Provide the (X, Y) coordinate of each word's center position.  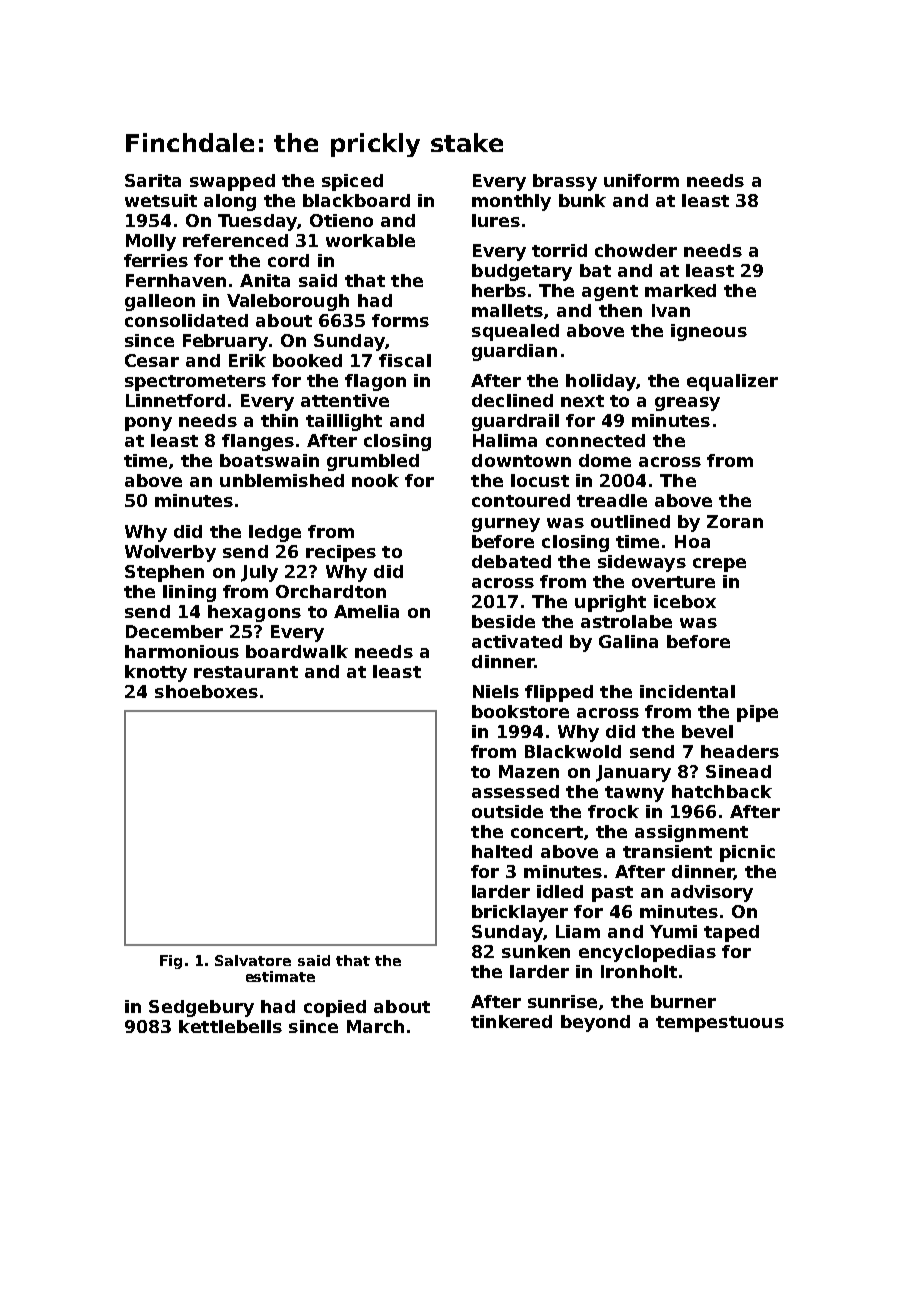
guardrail (515, 422)
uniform (641, 180)
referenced (235, 240)
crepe (719, 565)
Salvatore (253, 960)
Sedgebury (201, 1008)
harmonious (182, 651)
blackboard (356, 200)
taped (731, 933)
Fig (171, 962)
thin (279, 420)
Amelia (366, 611)
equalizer (732, 382)
